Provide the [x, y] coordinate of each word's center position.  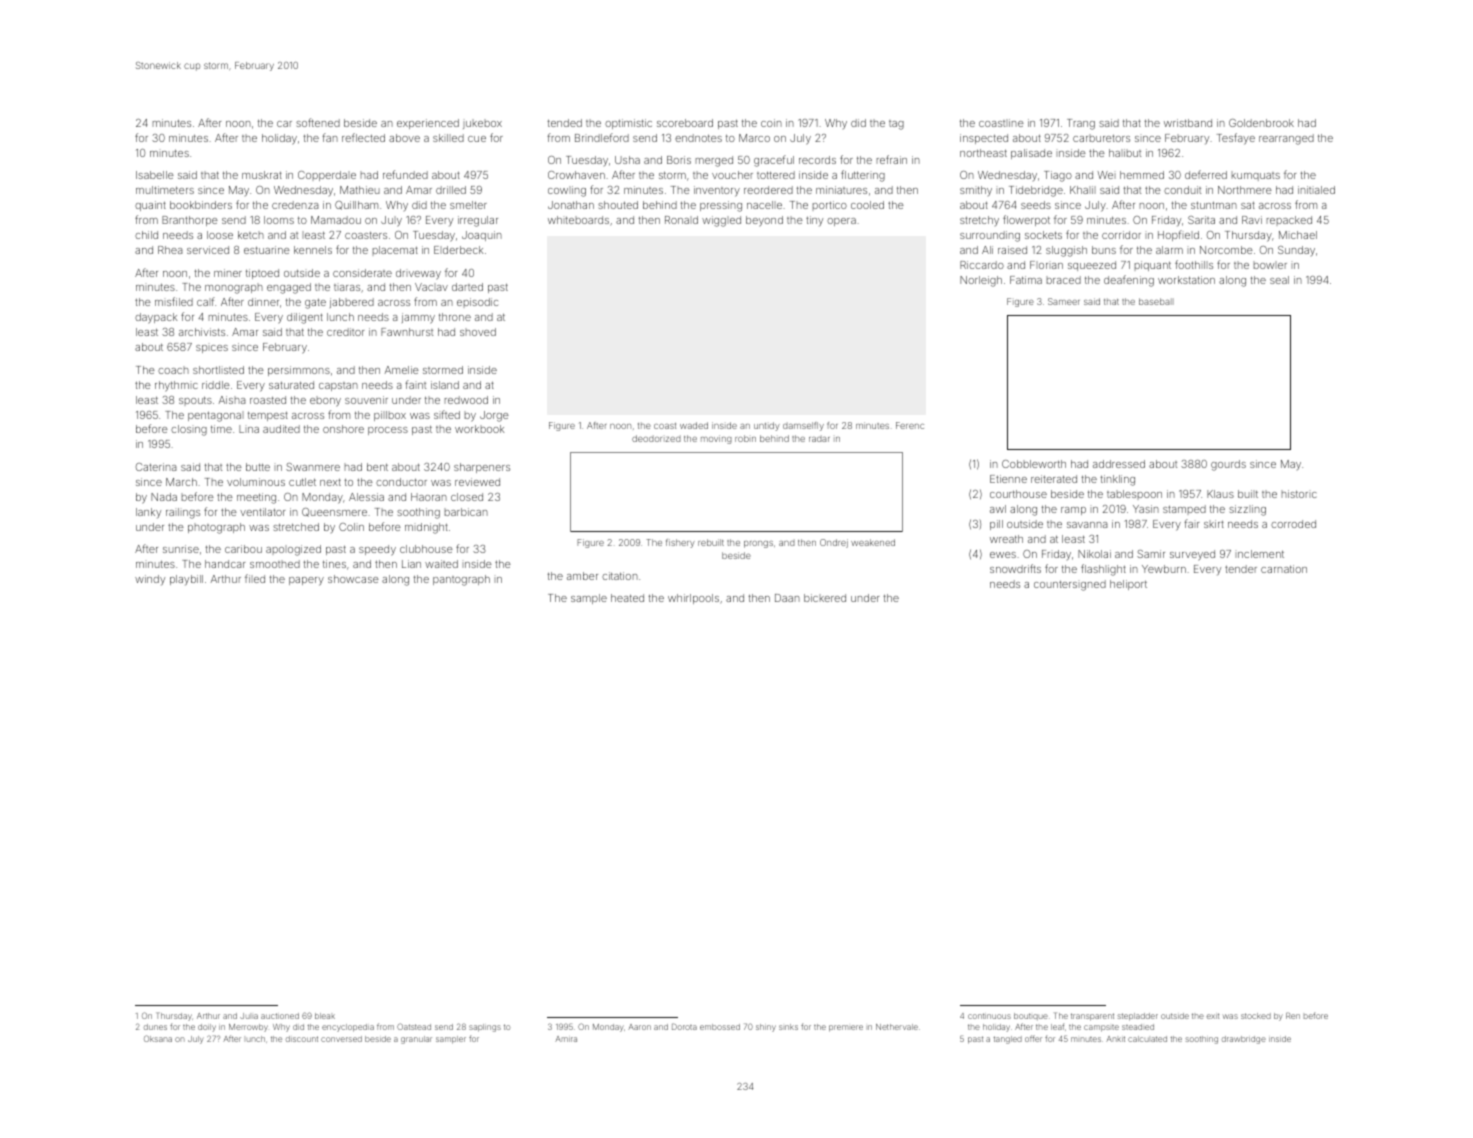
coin [771, 123]
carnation [1284, 569]
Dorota [684, 1026]
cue [477, 139]
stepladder [1137, 1017]
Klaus [1220, 494]
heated [627, 598]
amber [582, 576]
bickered [825, 598]
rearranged [1286, 139]
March [181, 482]
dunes [155, 1027]
